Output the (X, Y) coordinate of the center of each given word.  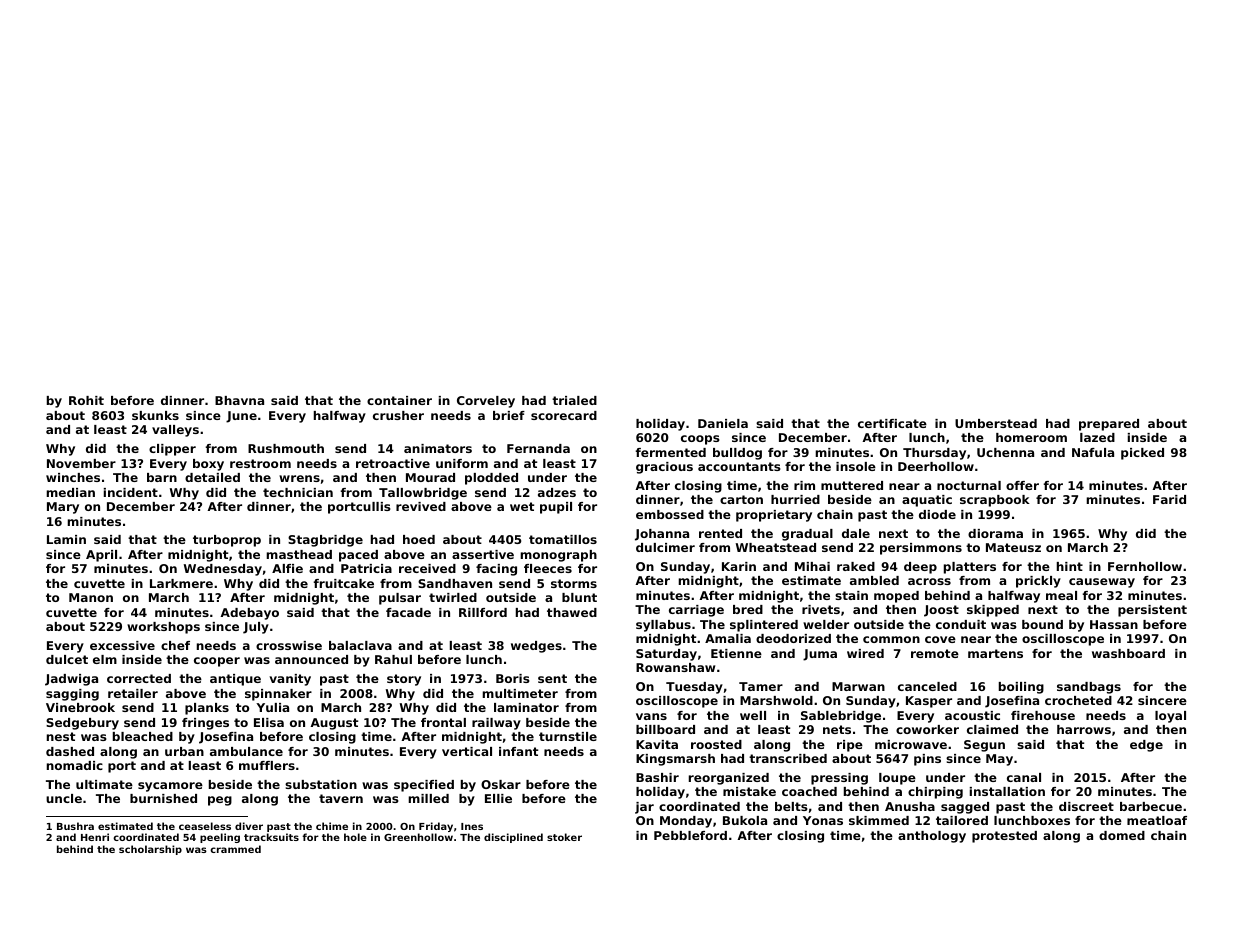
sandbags (1089, 688)
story (404, 680)
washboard (1128, 653)
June (241, 417)
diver (249, 826)
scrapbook (995, 501)
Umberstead (996, 423)
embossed (670, 514)
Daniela (723, 423)
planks (207, 709)
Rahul (393, 659)
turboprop (227, 541)
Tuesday (694, 688)
